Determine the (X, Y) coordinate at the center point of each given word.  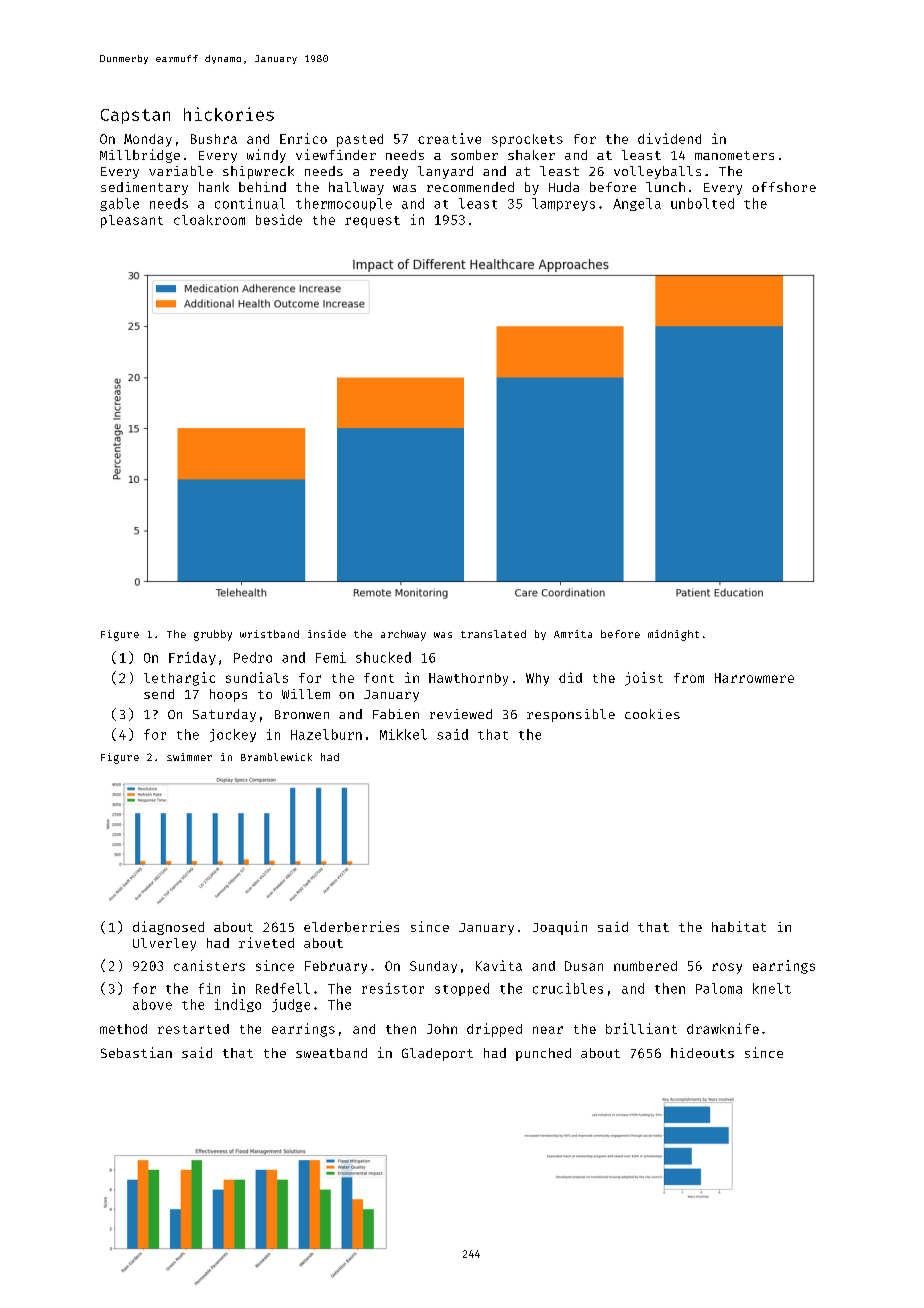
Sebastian (136, 1052)
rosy (727, 968)
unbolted (702, 203)
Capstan (135, 116)
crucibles (568, 988)
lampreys (563, 204)
